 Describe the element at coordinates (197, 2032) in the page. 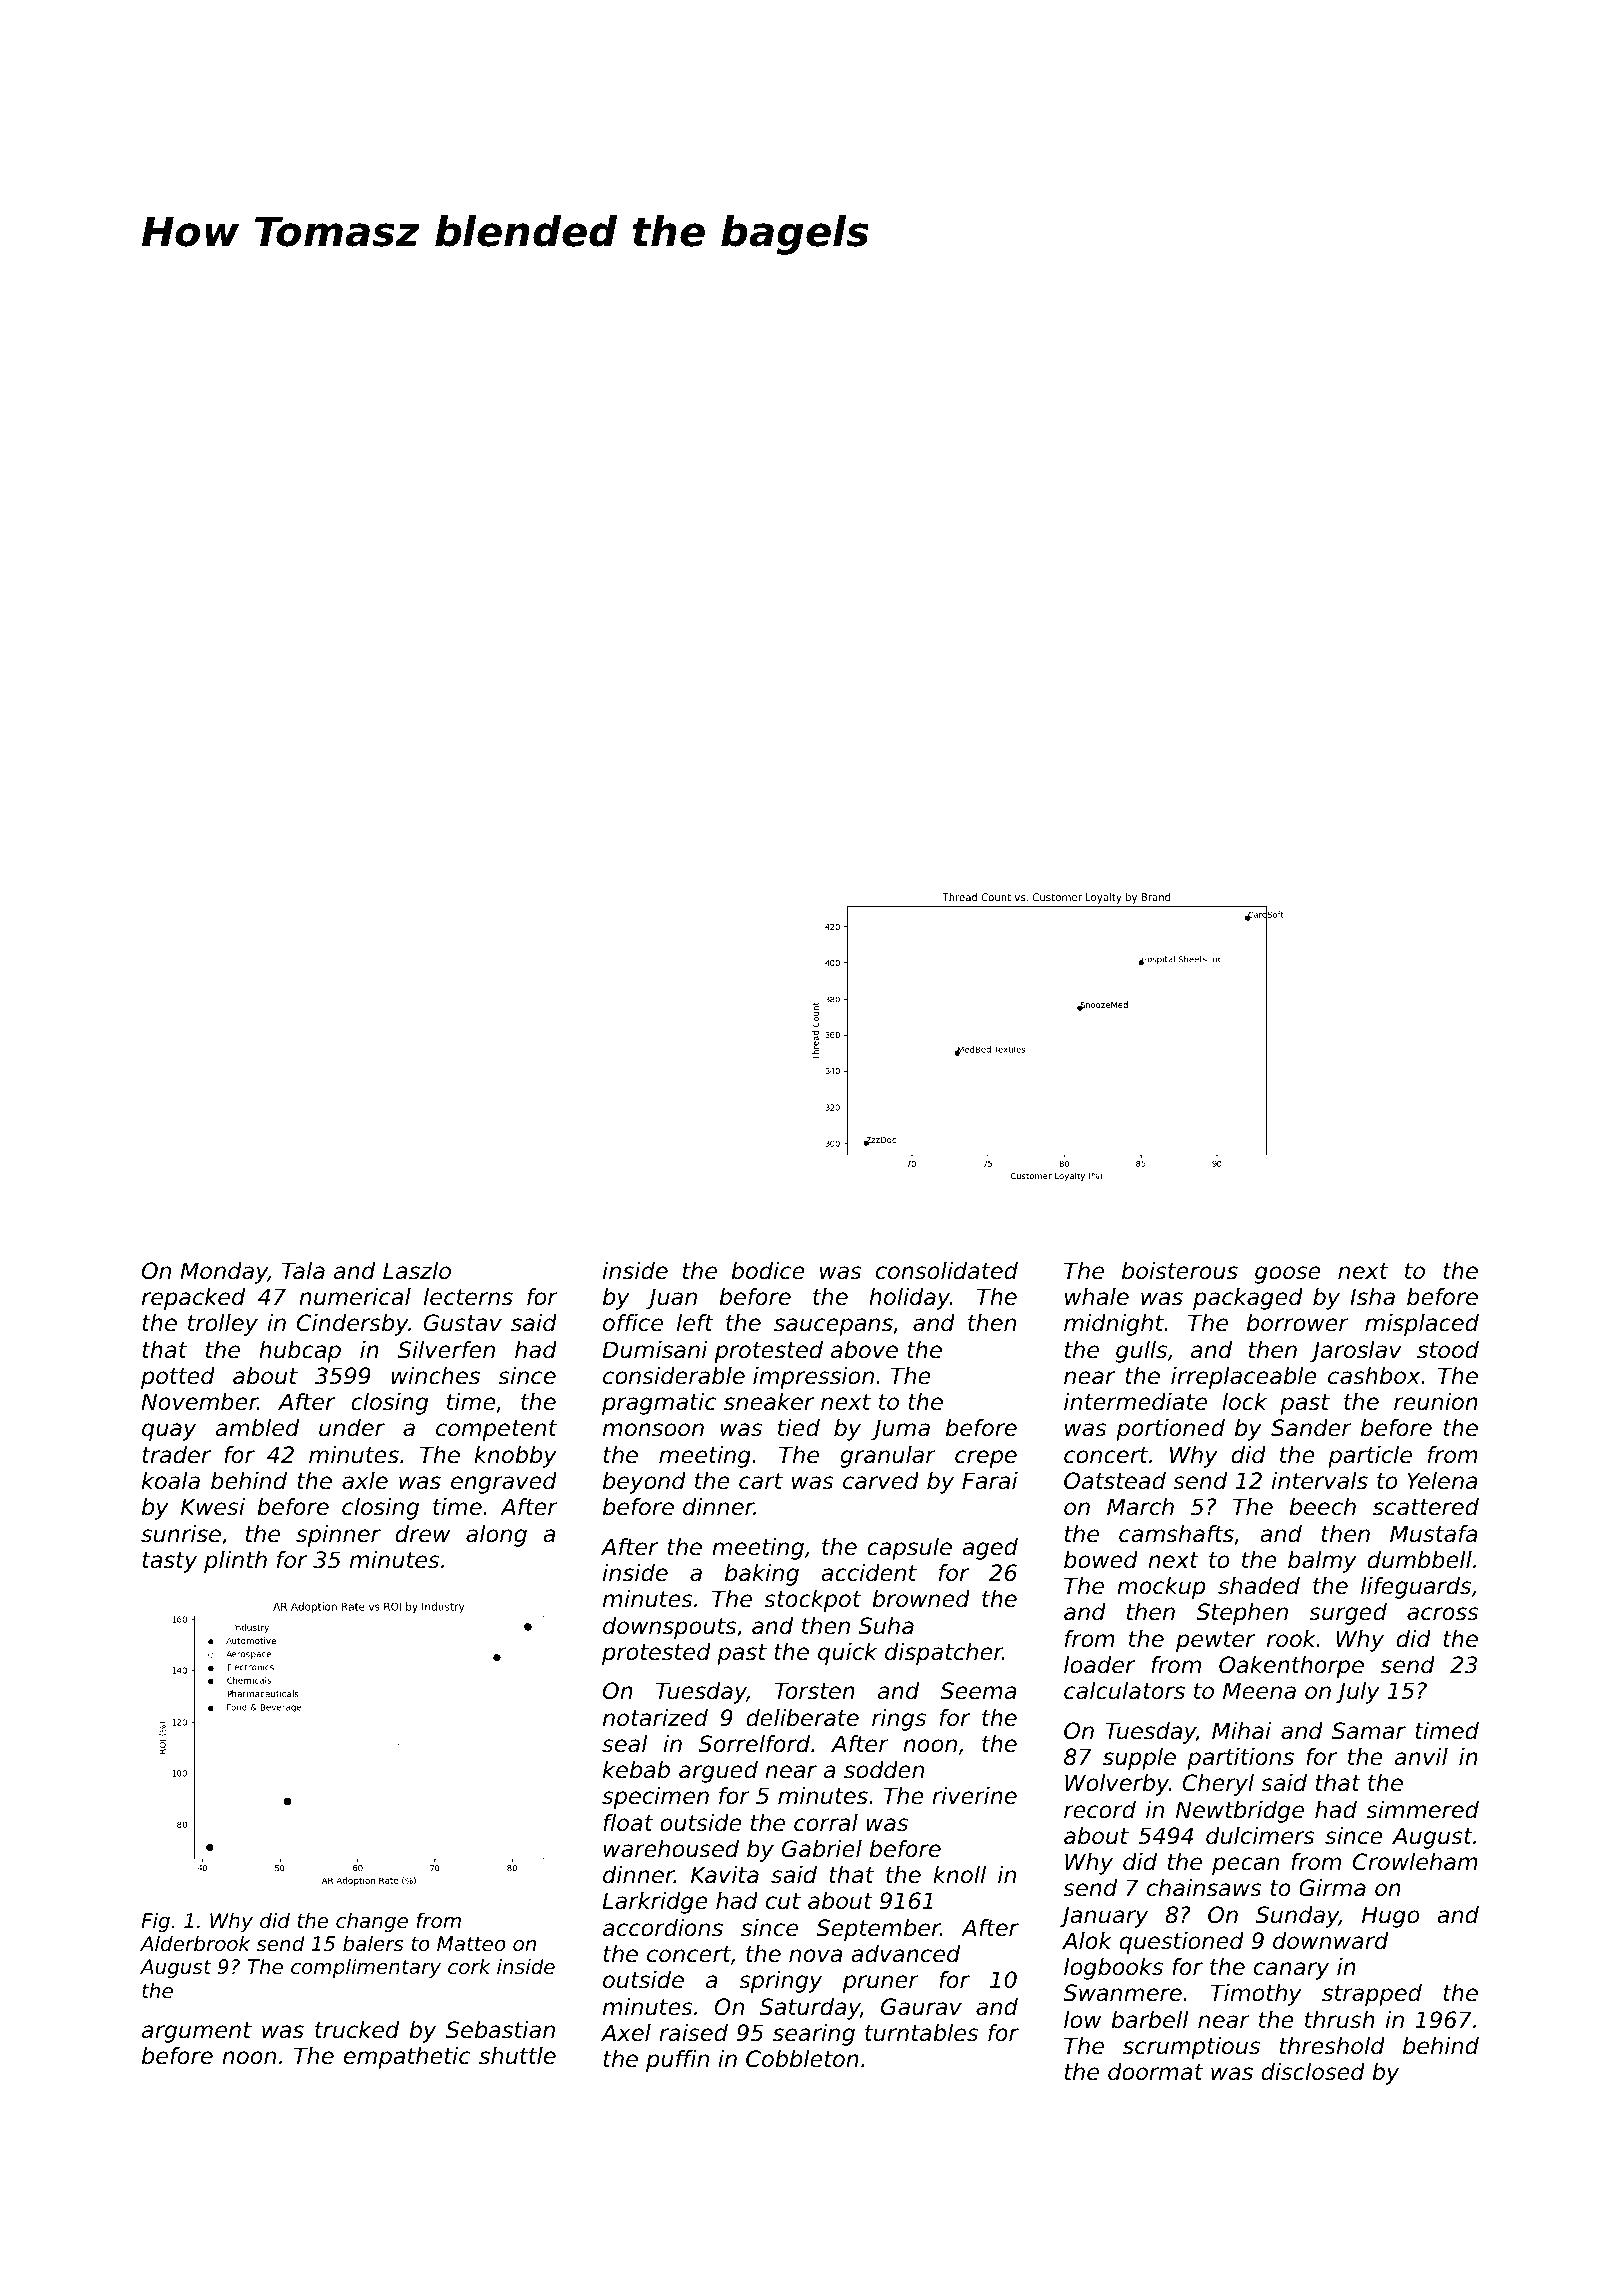

I see `argument` at that location.
